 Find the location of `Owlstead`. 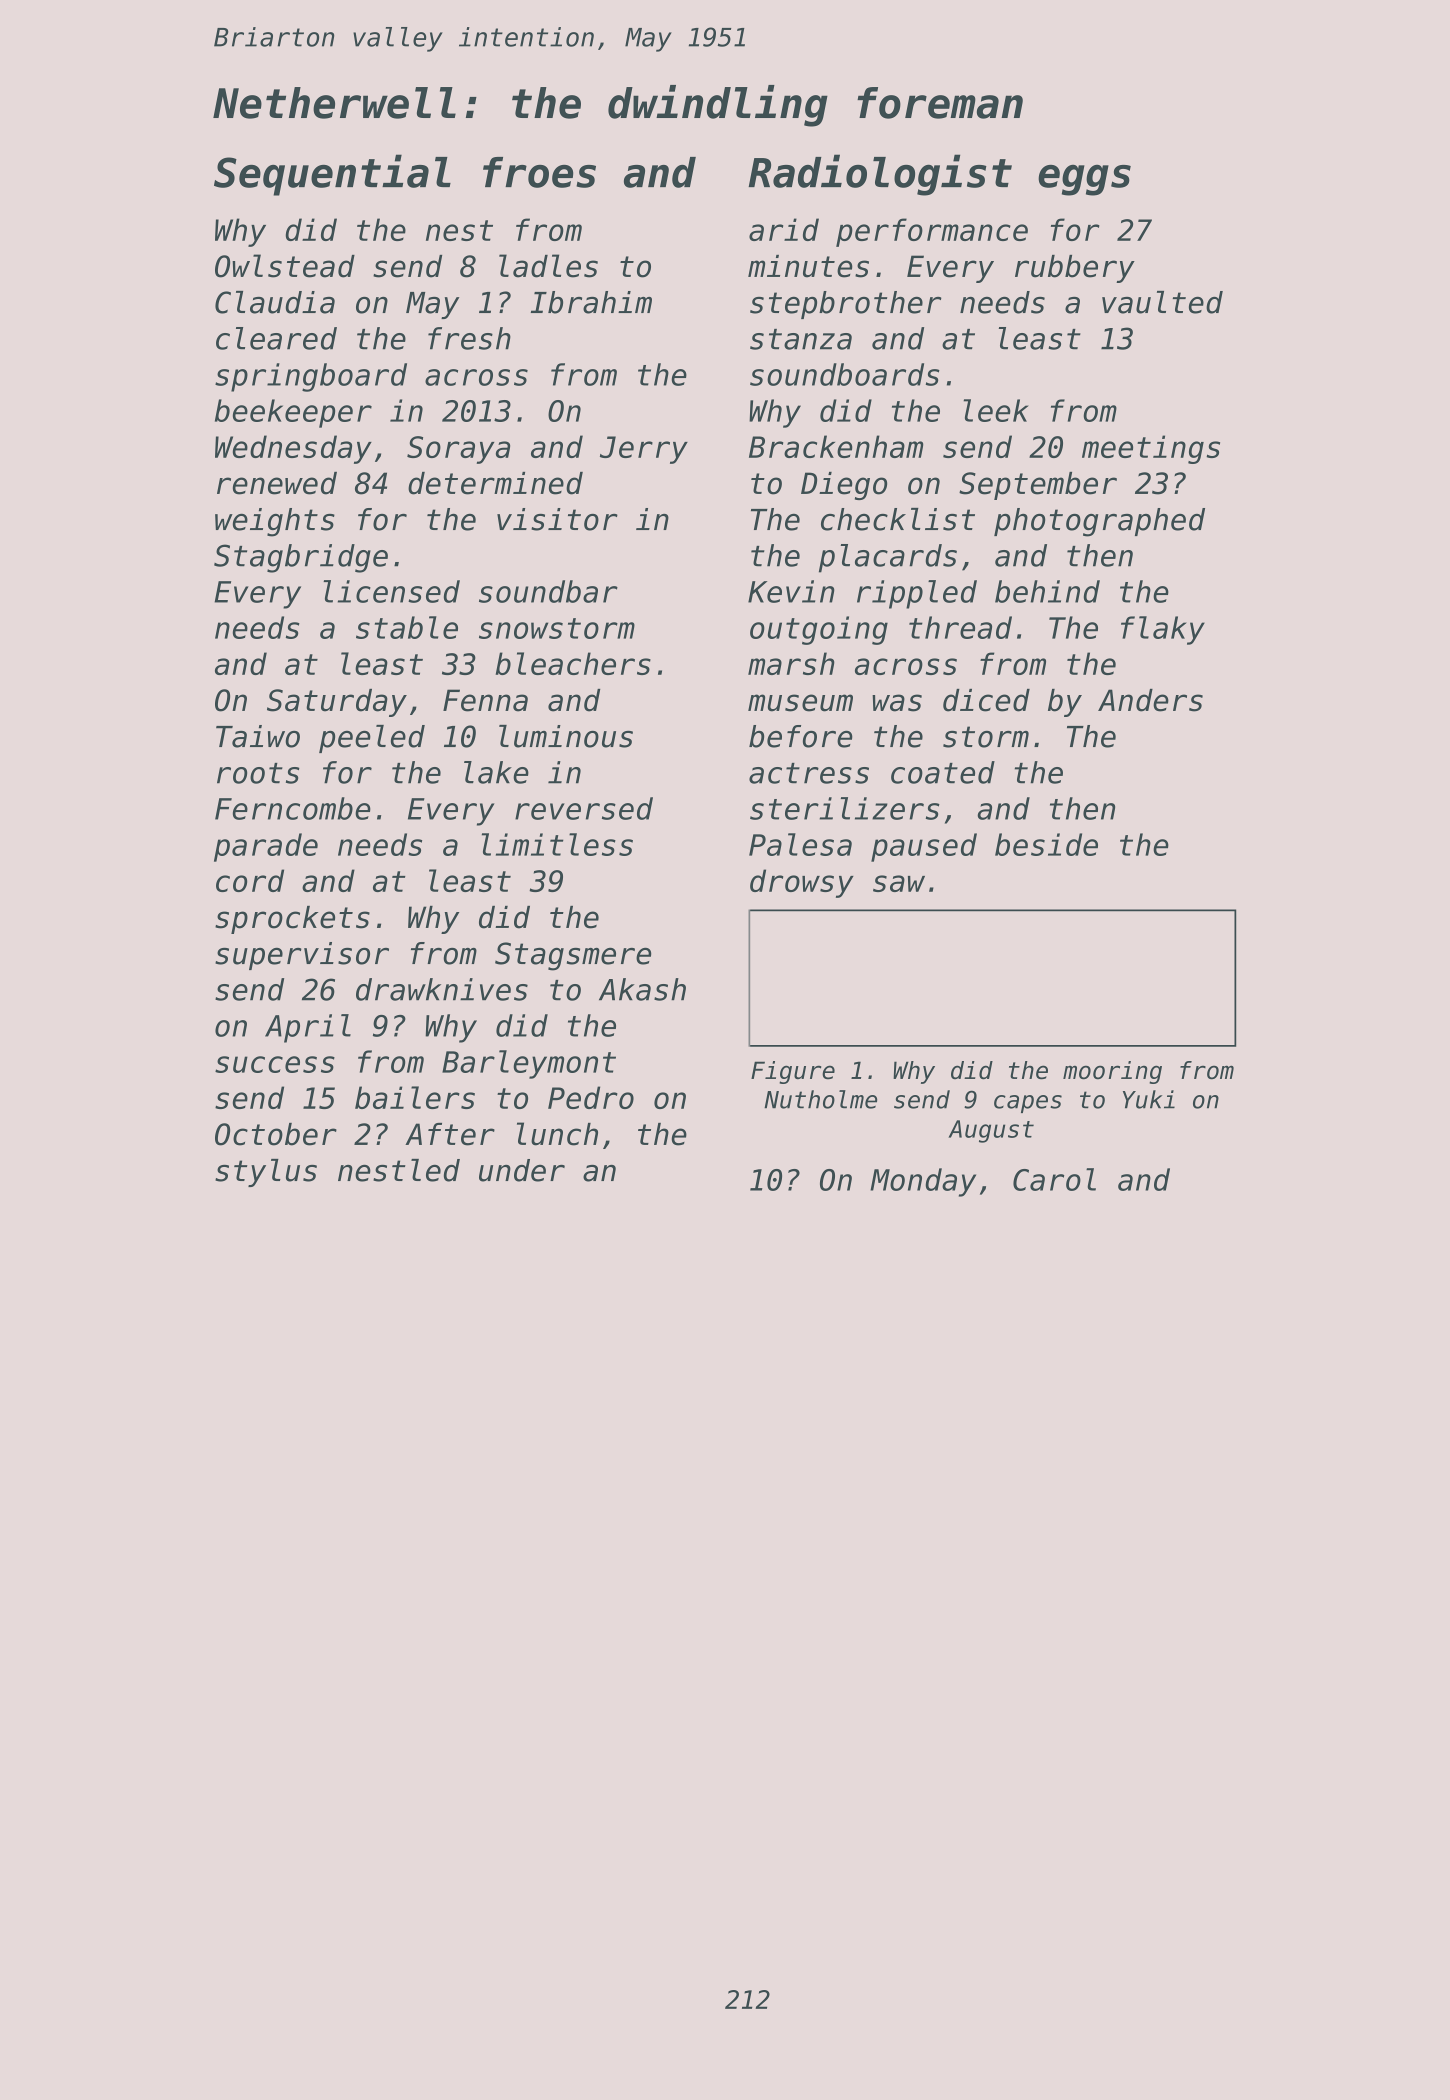

Owlstead is located at coordinates (285, 266).
